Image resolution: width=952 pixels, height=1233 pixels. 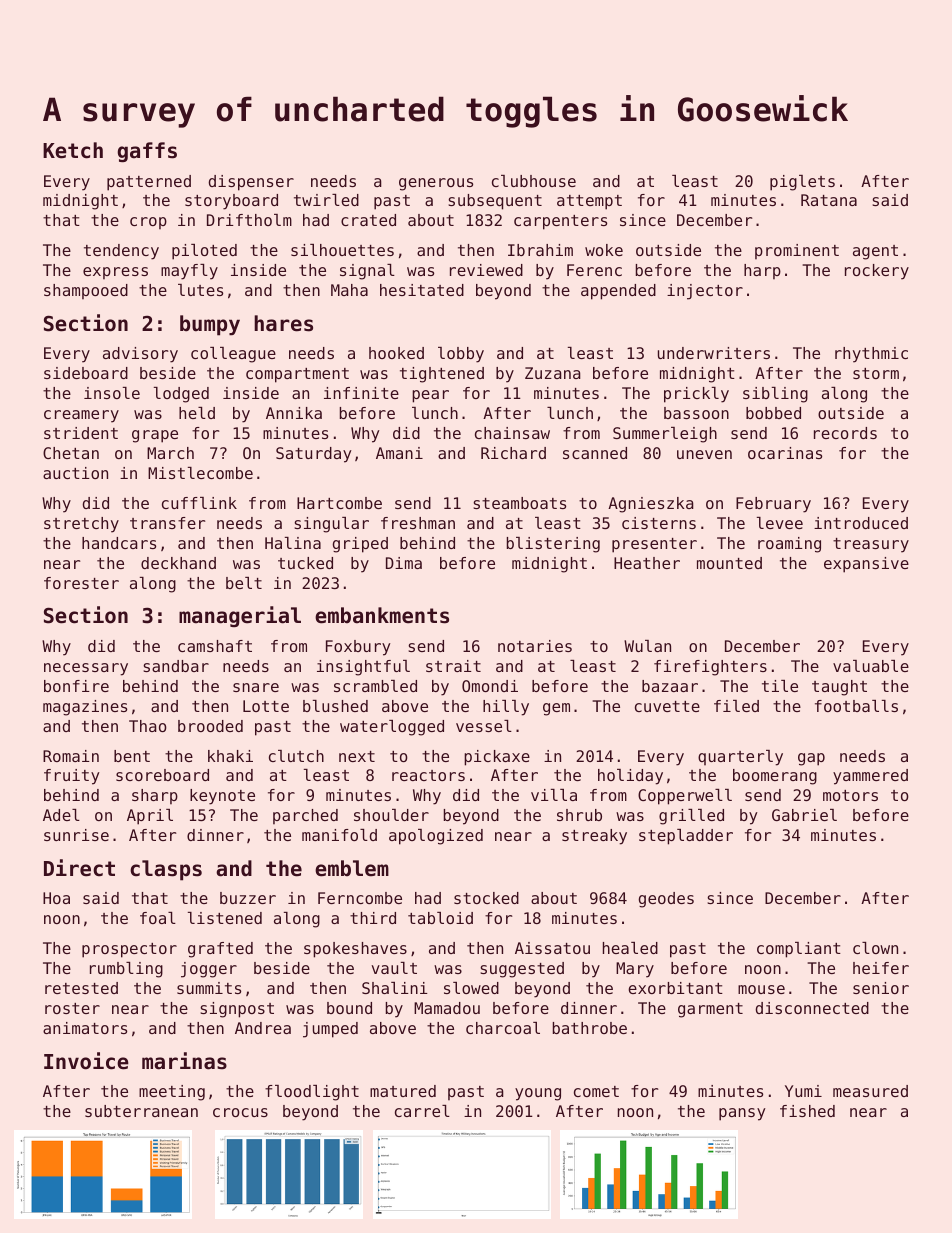 What do you see at coordinates (147, 152) in the document?
I see `gaffs` at bounding box center [147, 152].
